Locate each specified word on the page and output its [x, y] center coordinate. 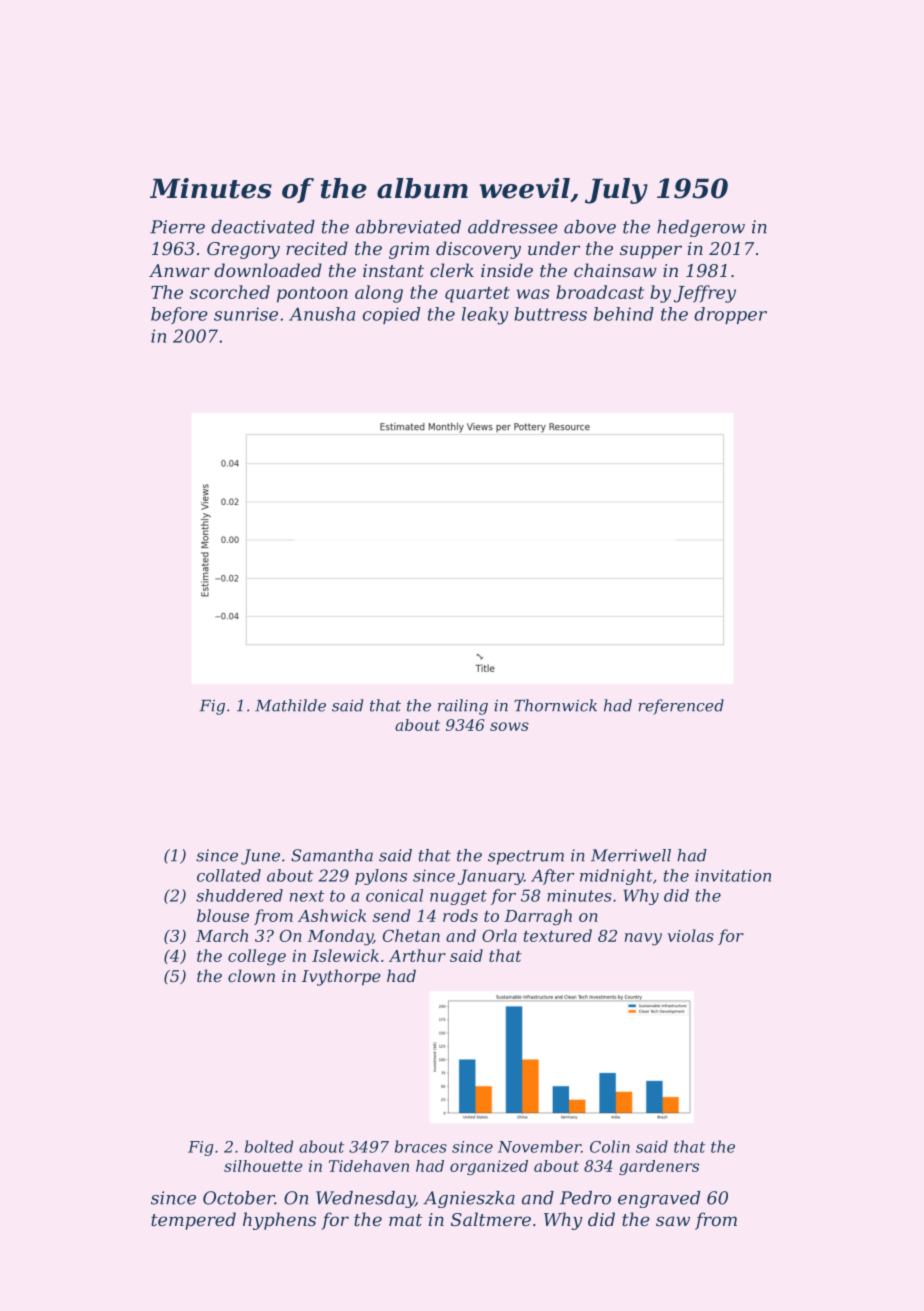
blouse [223, 915]
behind [624, 314]
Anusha [322, 314]
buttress [550, 314]
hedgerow [701, 228]
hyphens [279, 1221]
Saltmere [491, 1219]
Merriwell [631, 855]
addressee [513, 227]
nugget [458, 897]
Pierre [177, 227]
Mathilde [290, 705]
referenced [681, 707]
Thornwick [555, 705]
